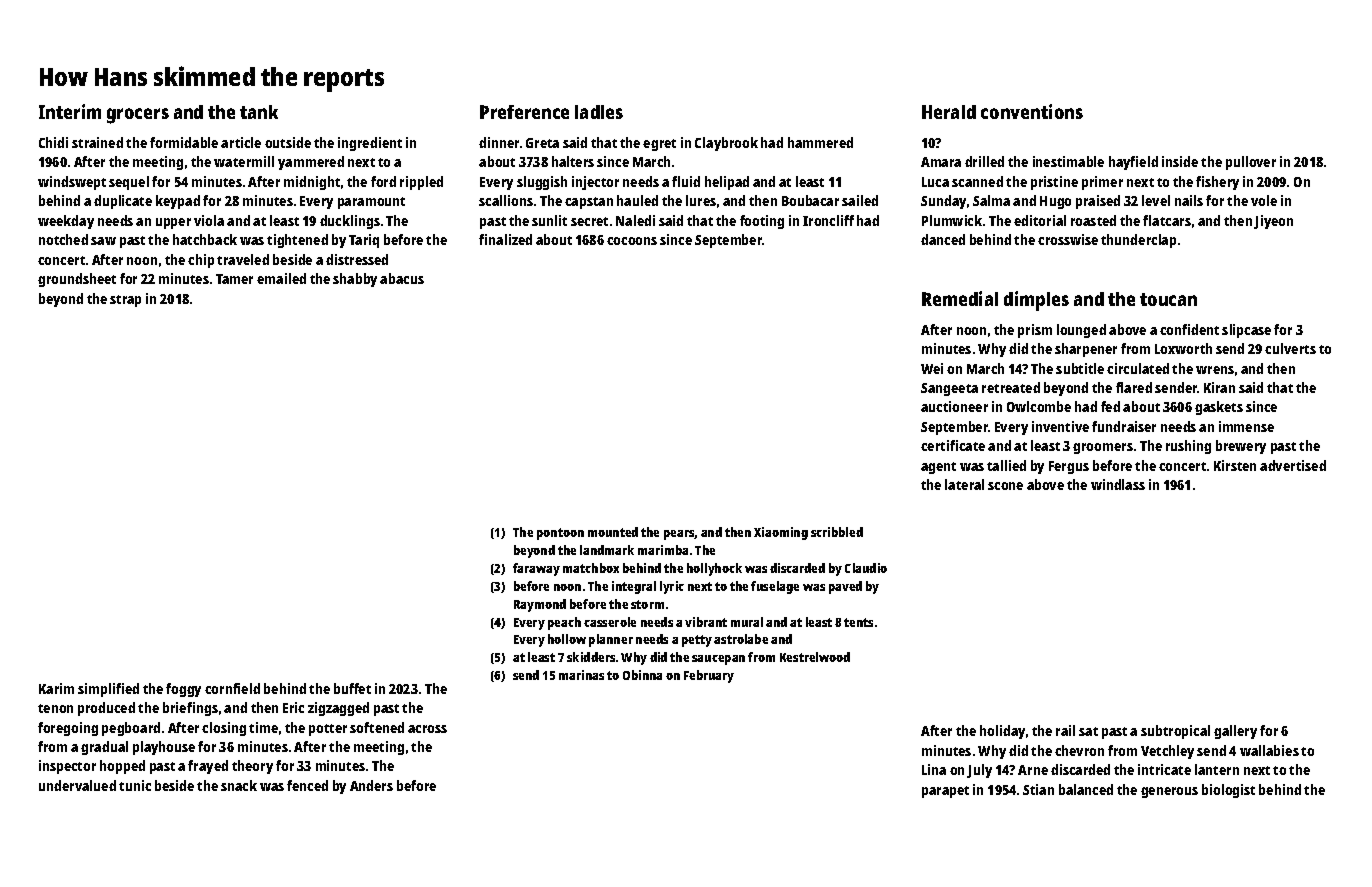  What do you see at coordinates (1217, 183) in the screenshot?
I see `fishery` at bounding box center [1217, 183].
